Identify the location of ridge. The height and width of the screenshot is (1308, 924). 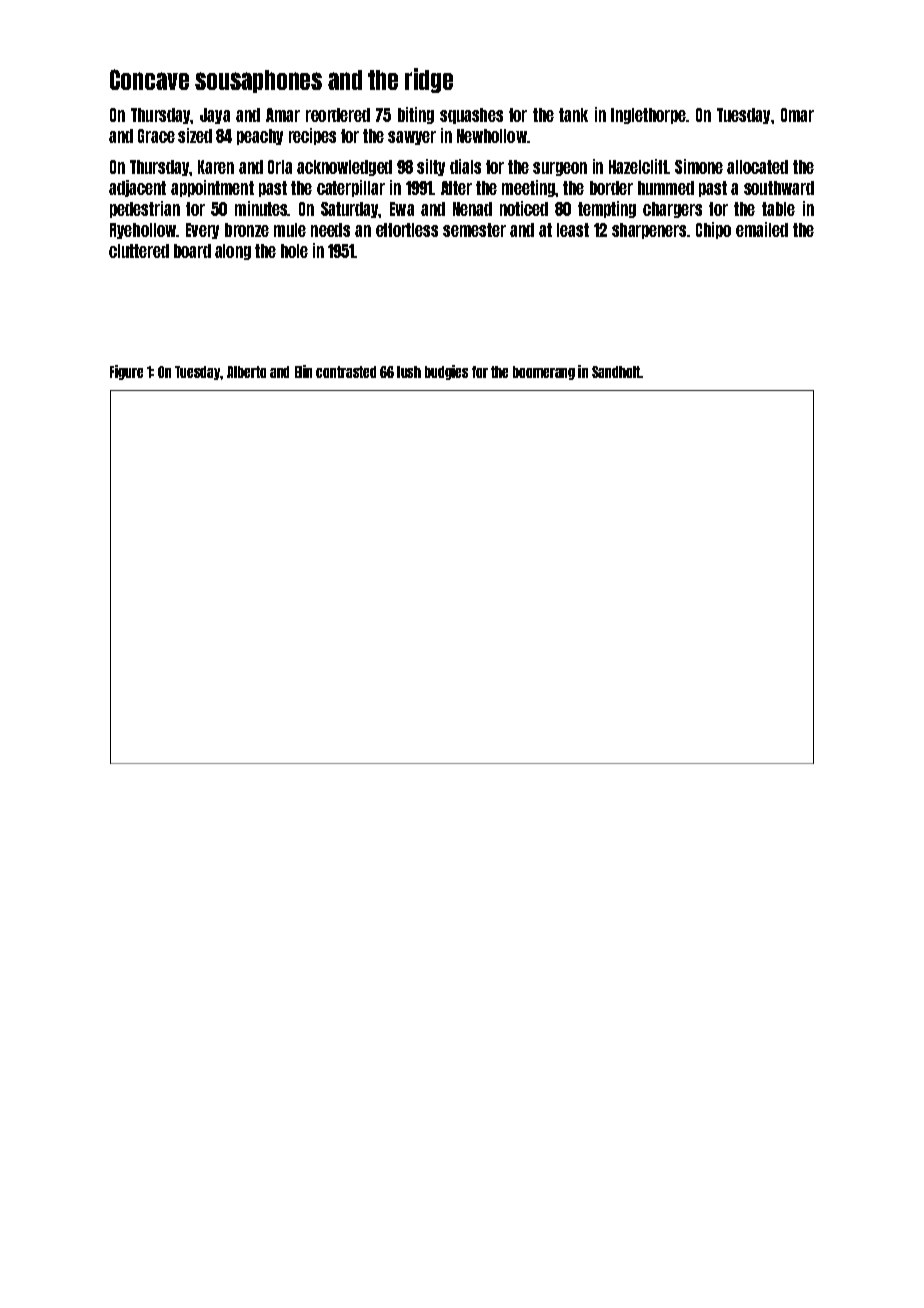
(429, 80).
